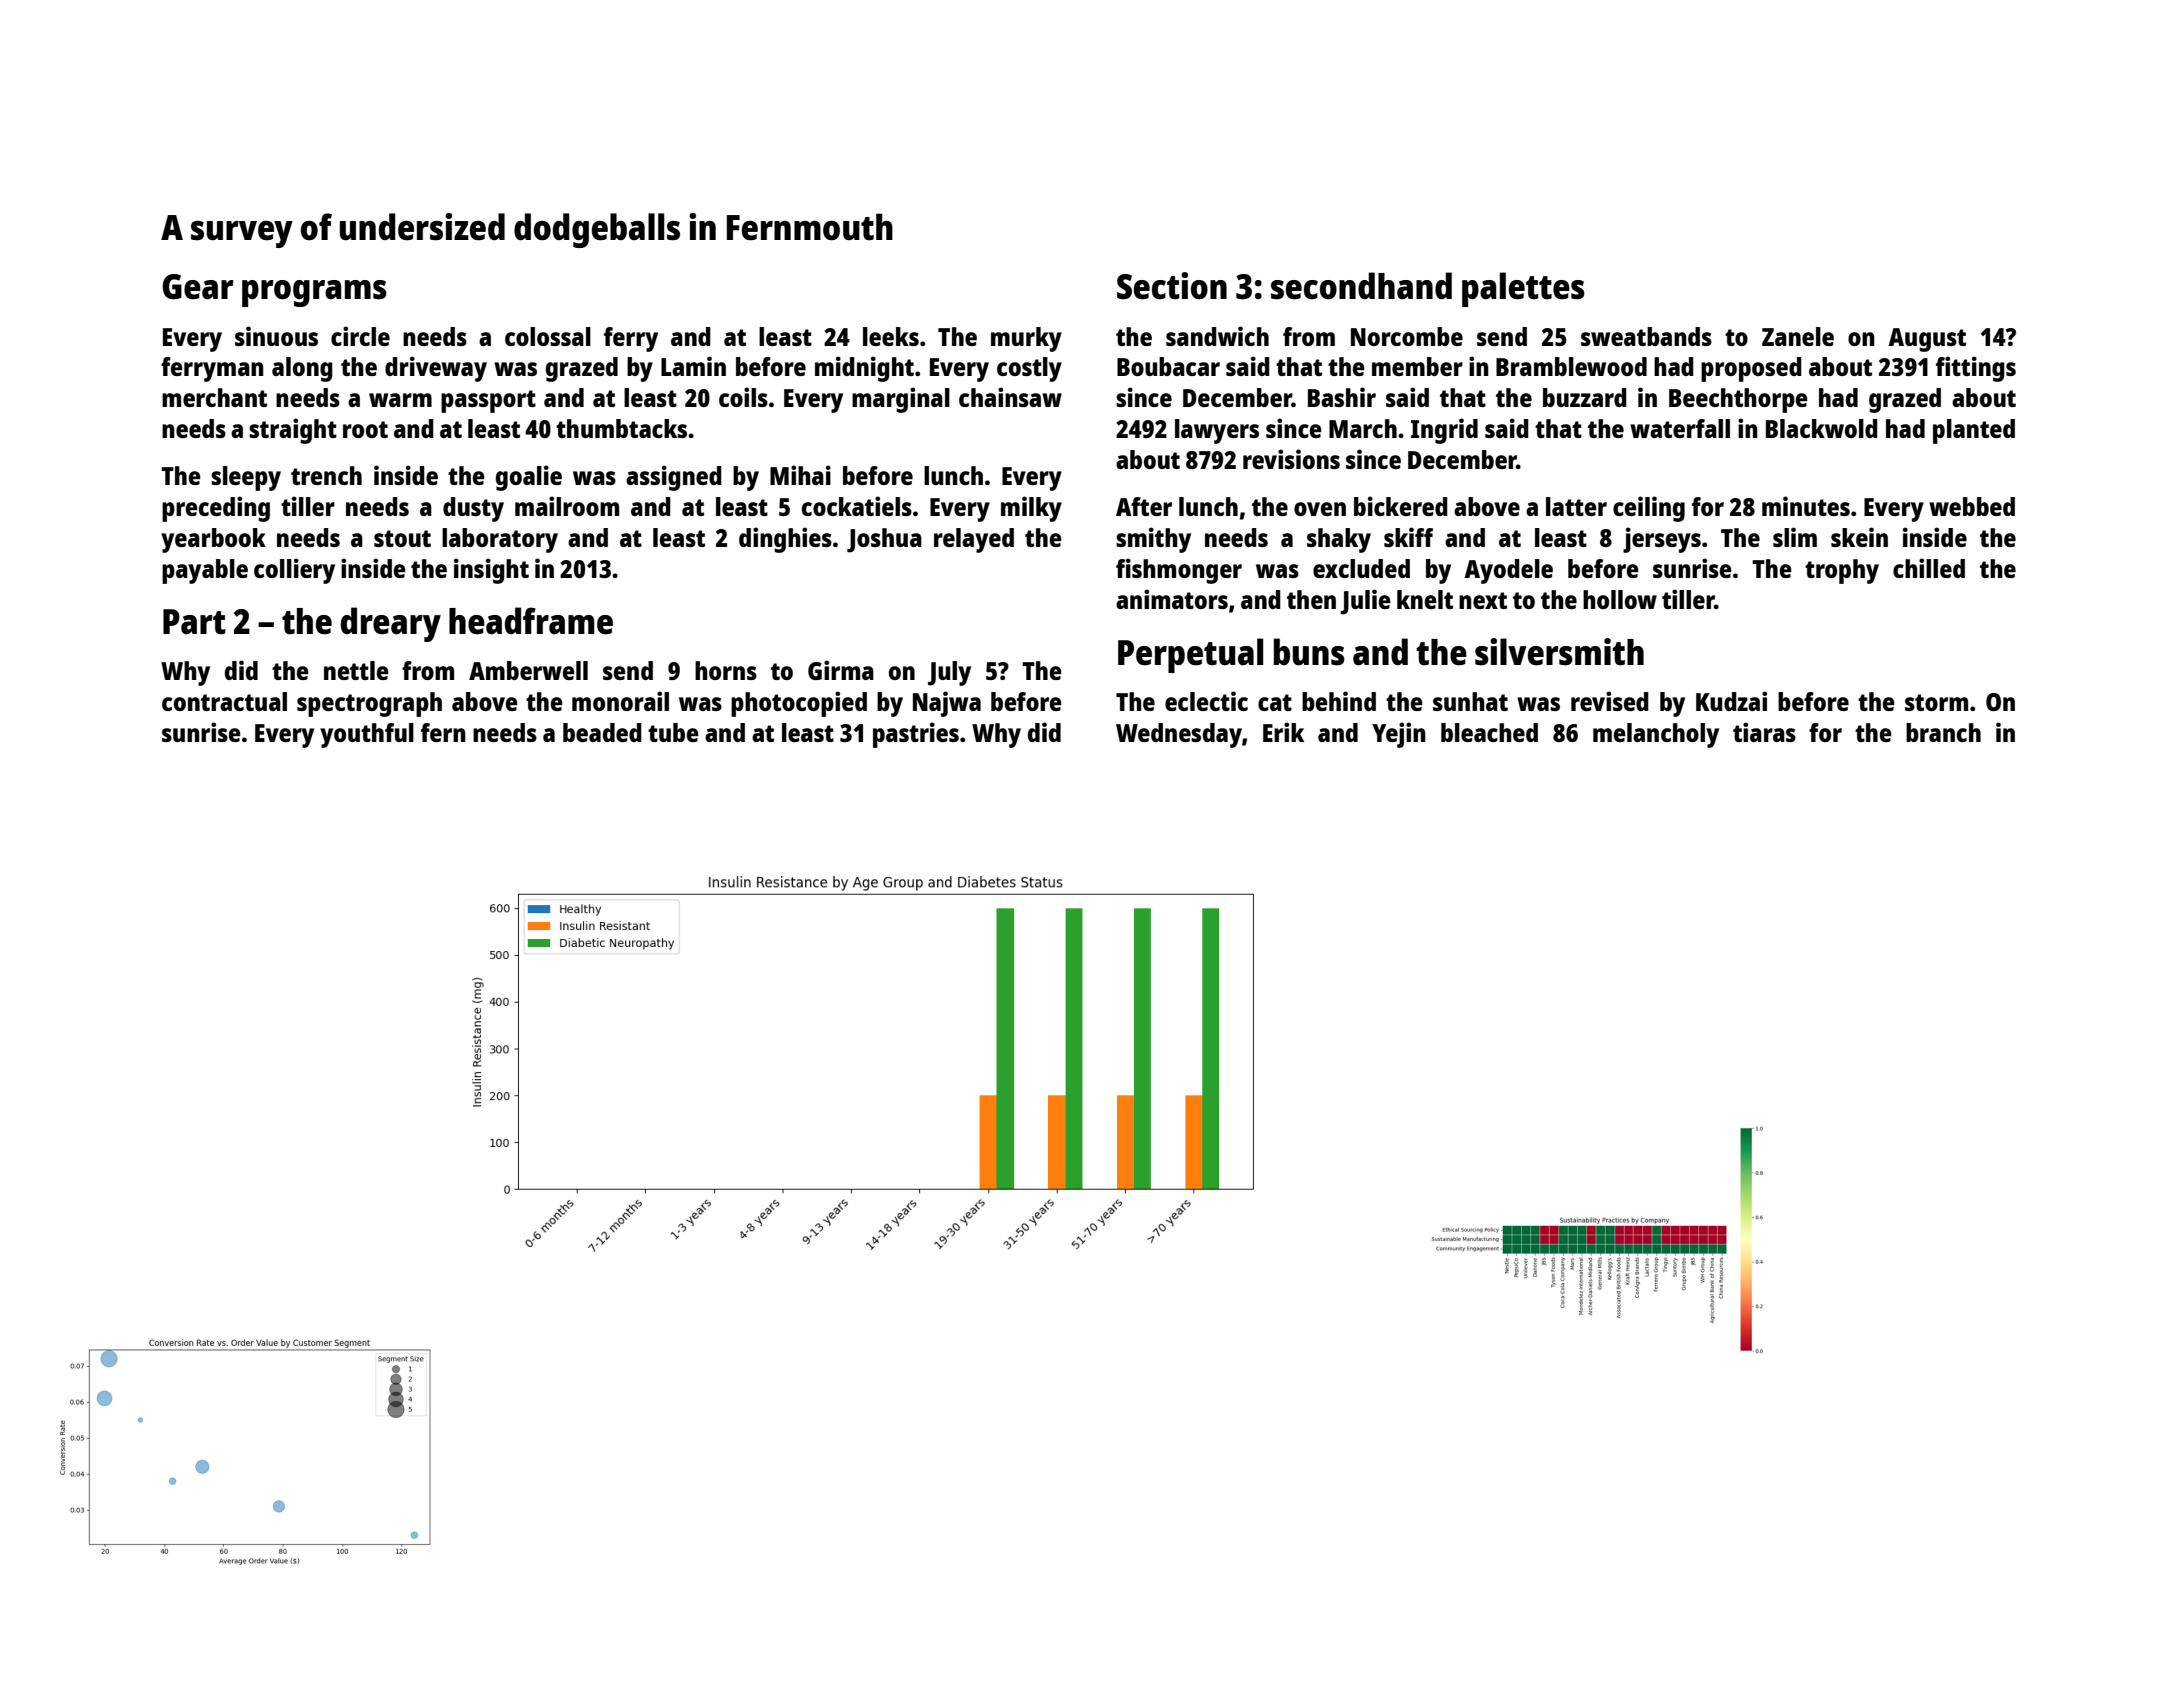 This page has width=2178, height=1683. What do you see at coordinates (205, 571) in the page?
I see `payable` at bounding box center [205, 571].
